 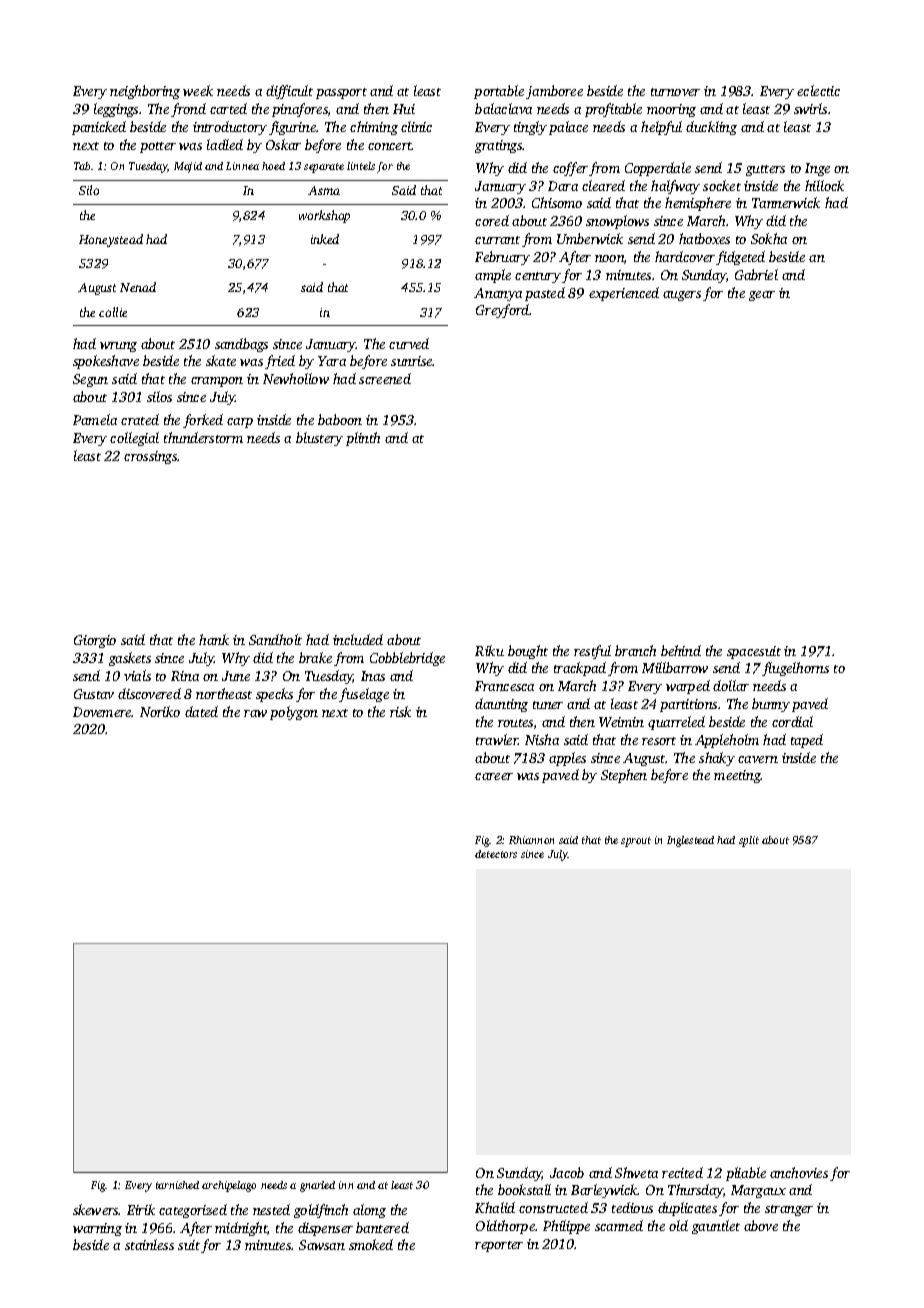 I want to click on eclectic, so click(x=818, y=90).
